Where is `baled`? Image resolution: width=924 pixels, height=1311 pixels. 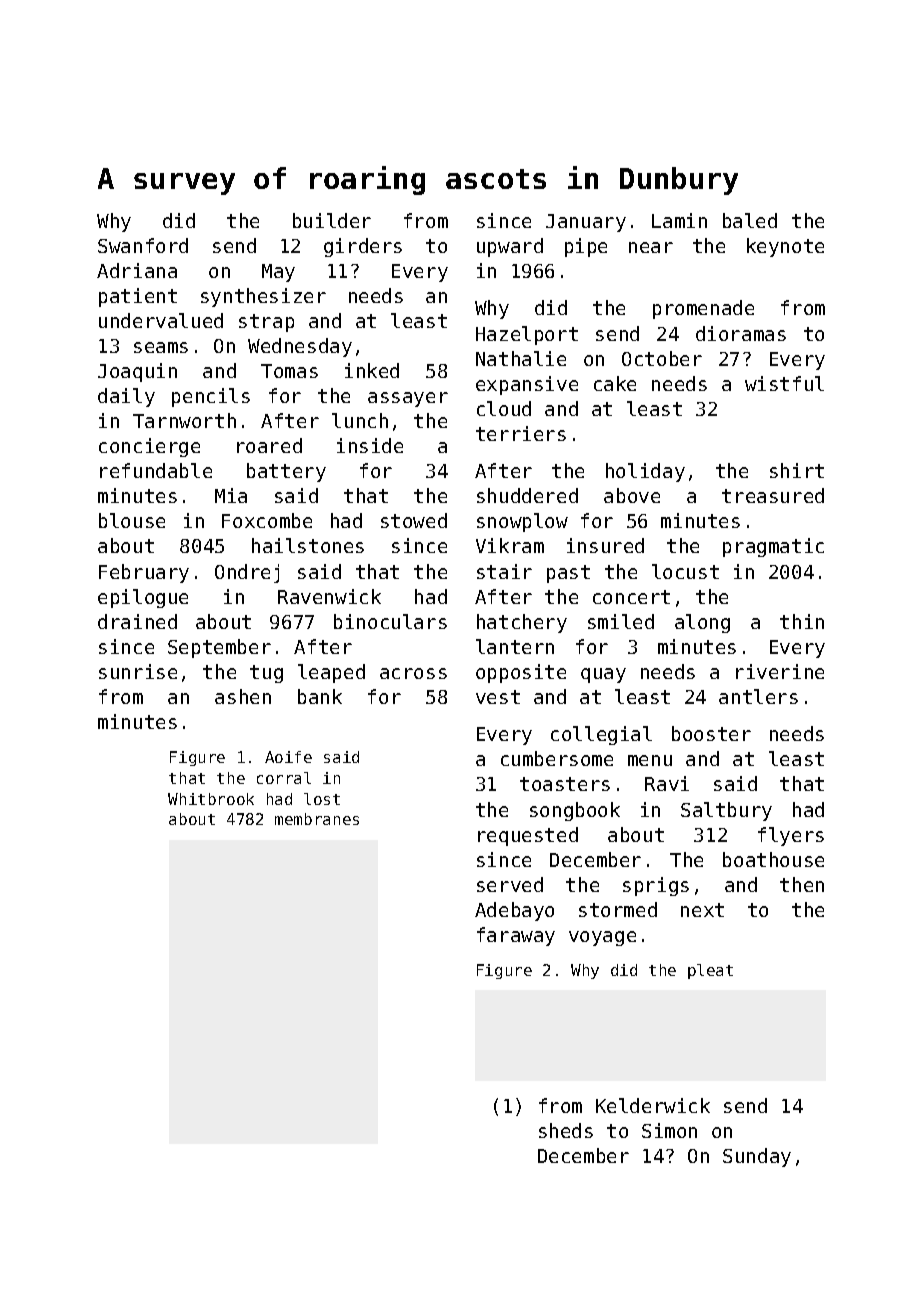
baled is located at coordinates (750, 220).
